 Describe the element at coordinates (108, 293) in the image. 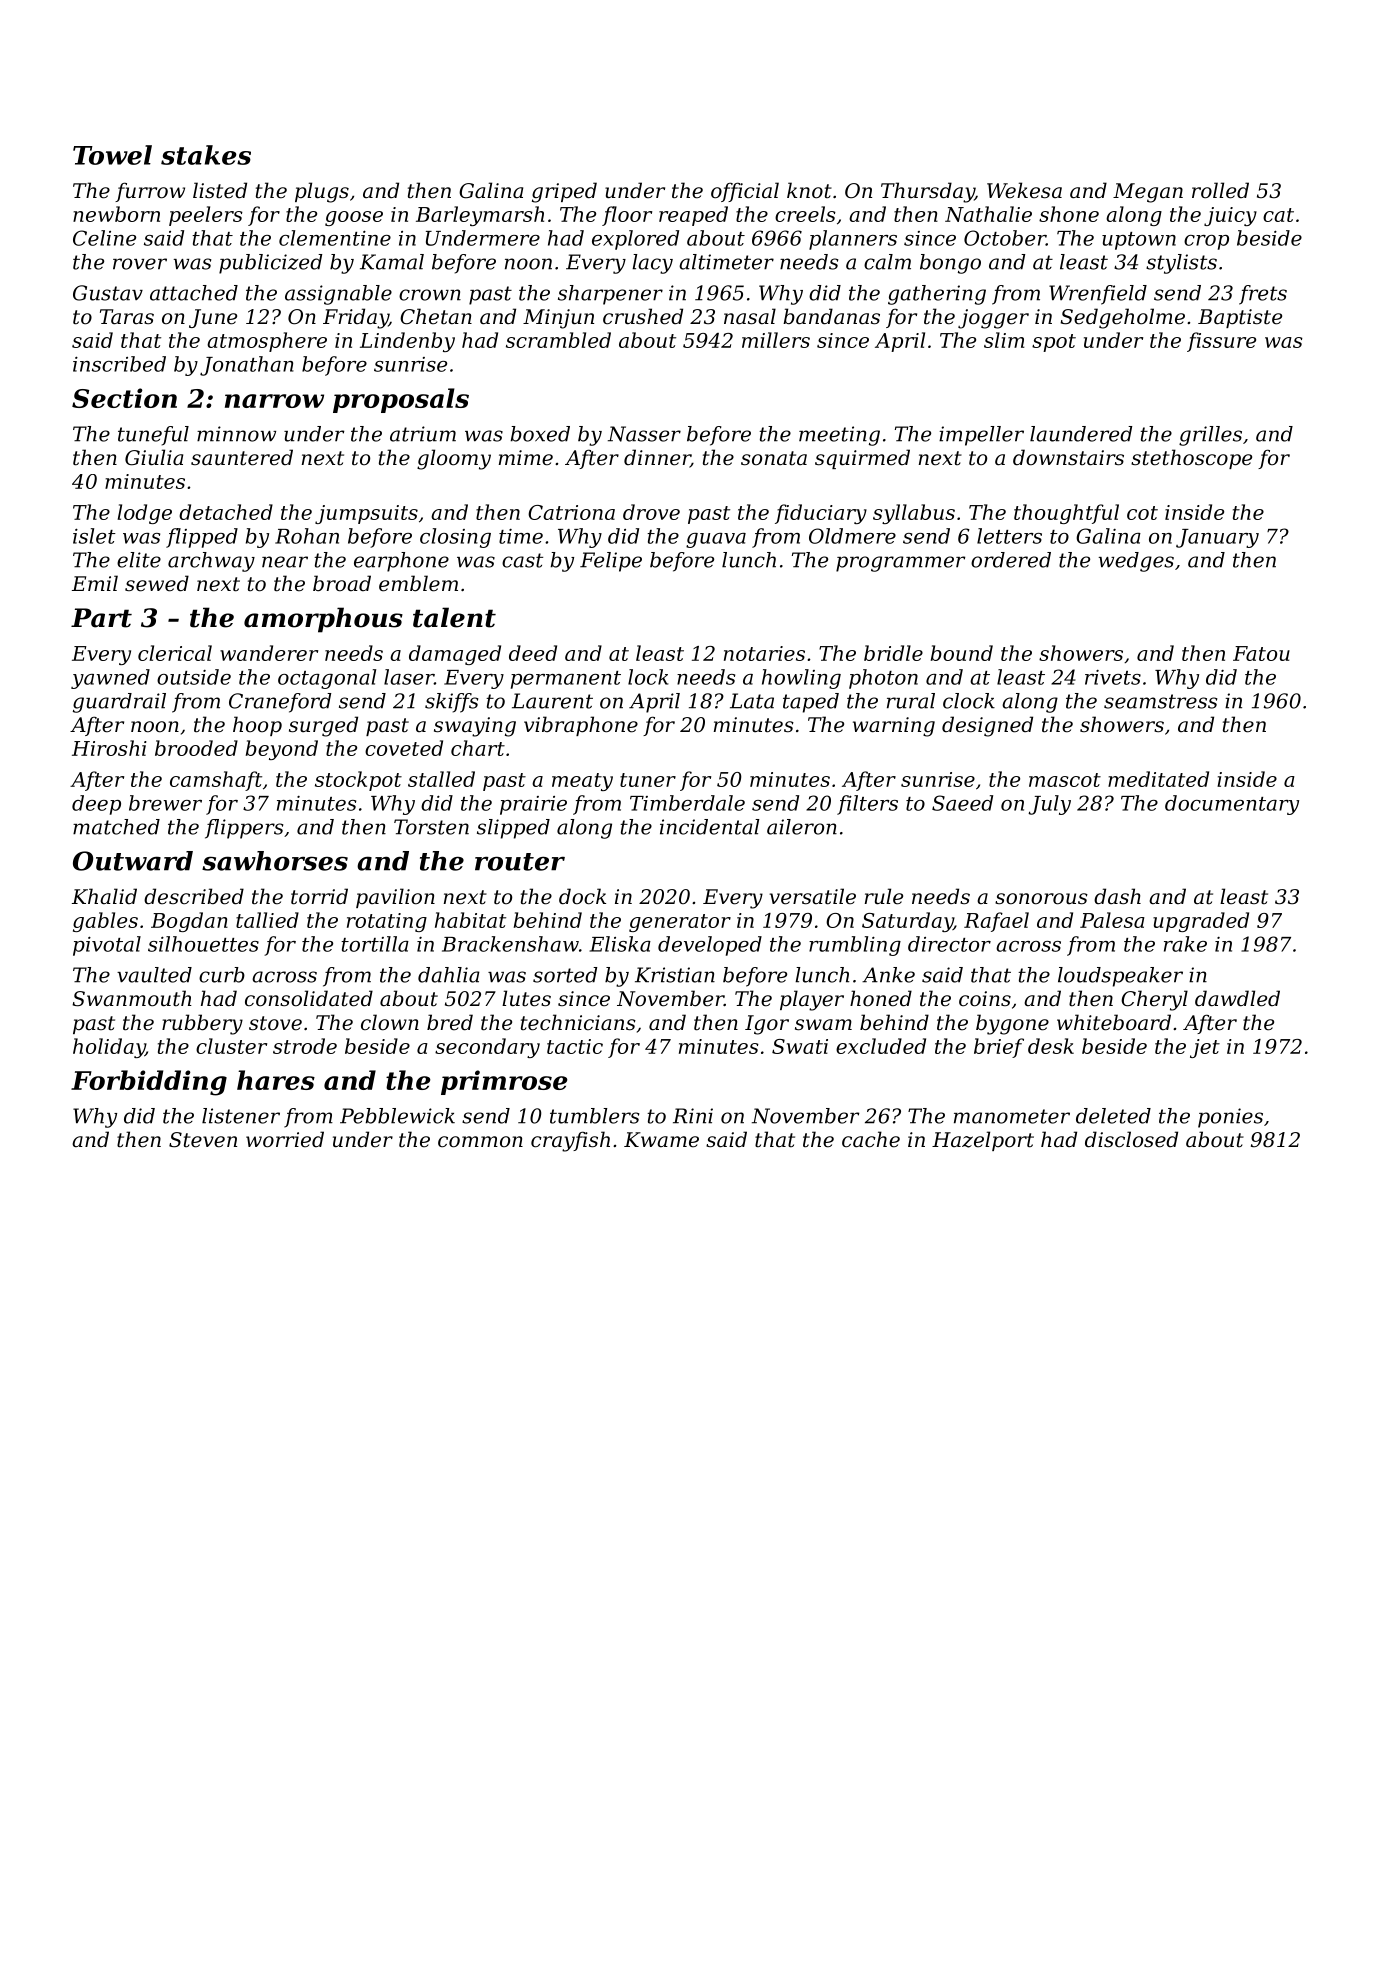

I see `Gustav` at that location.
